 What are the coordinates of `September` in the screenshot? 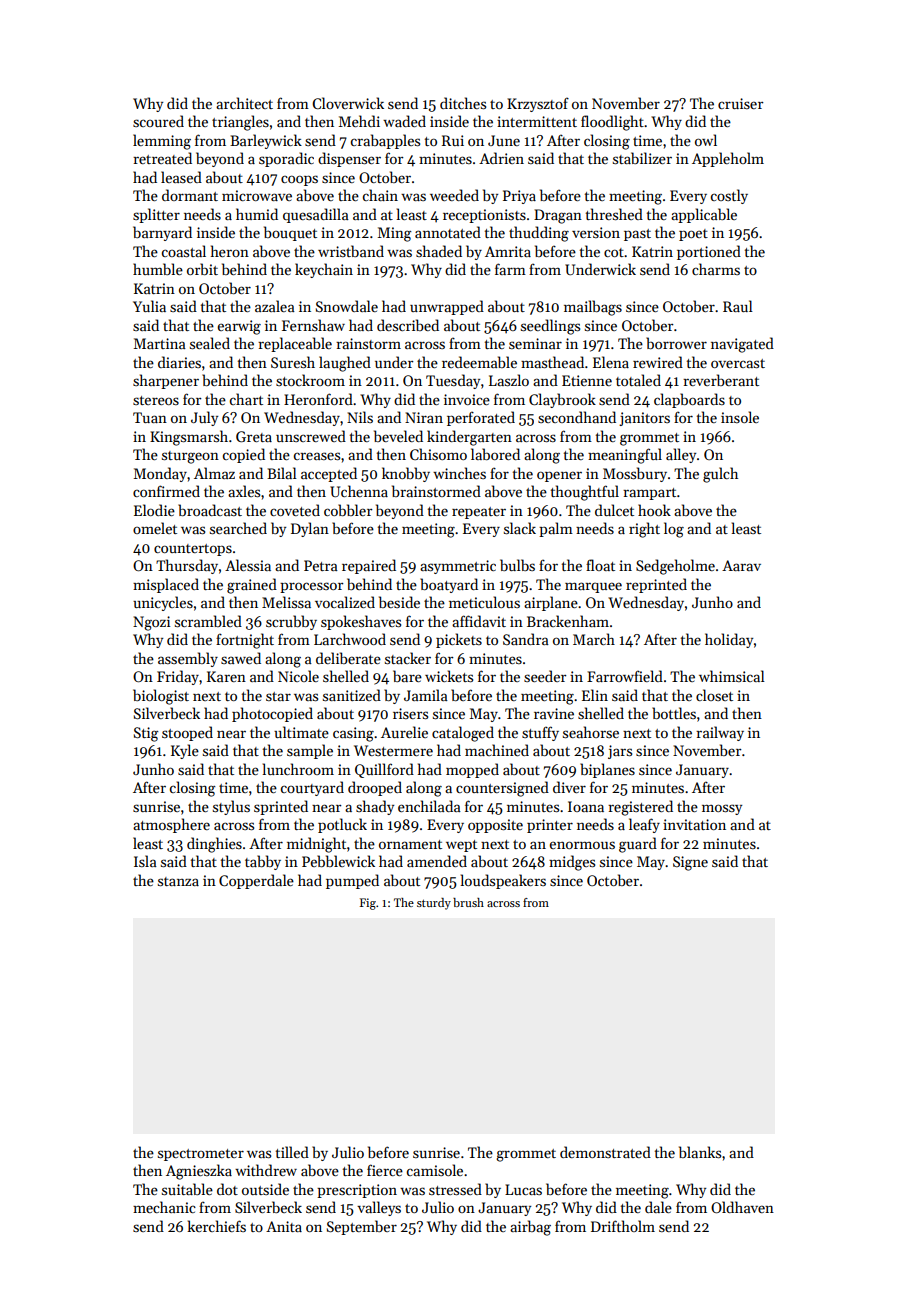 It's located at (362, 1227).
